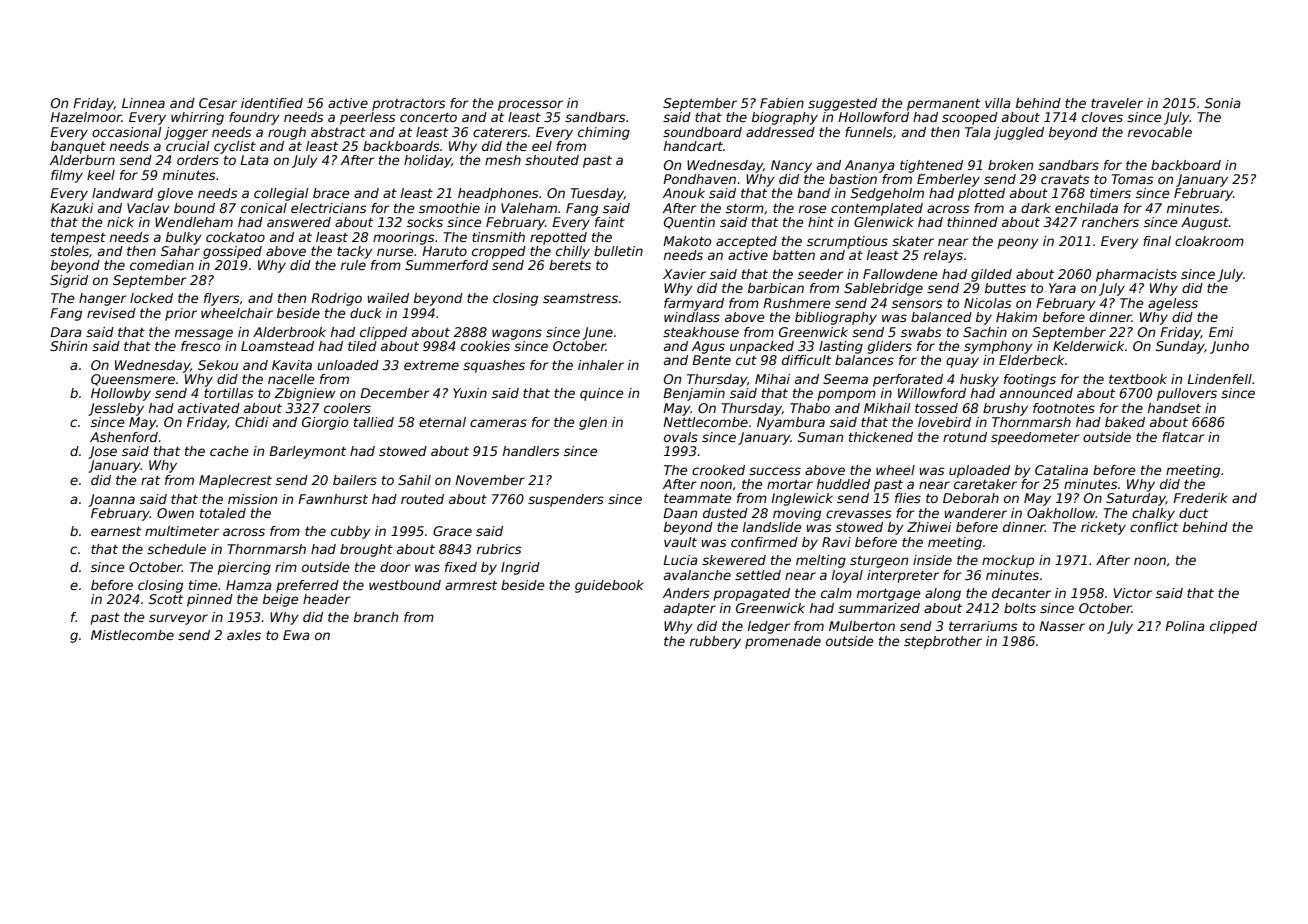 Image resolution: width=1308 pixels, height=924 pixels. I want to click on conflict, so click(1154, 527).
